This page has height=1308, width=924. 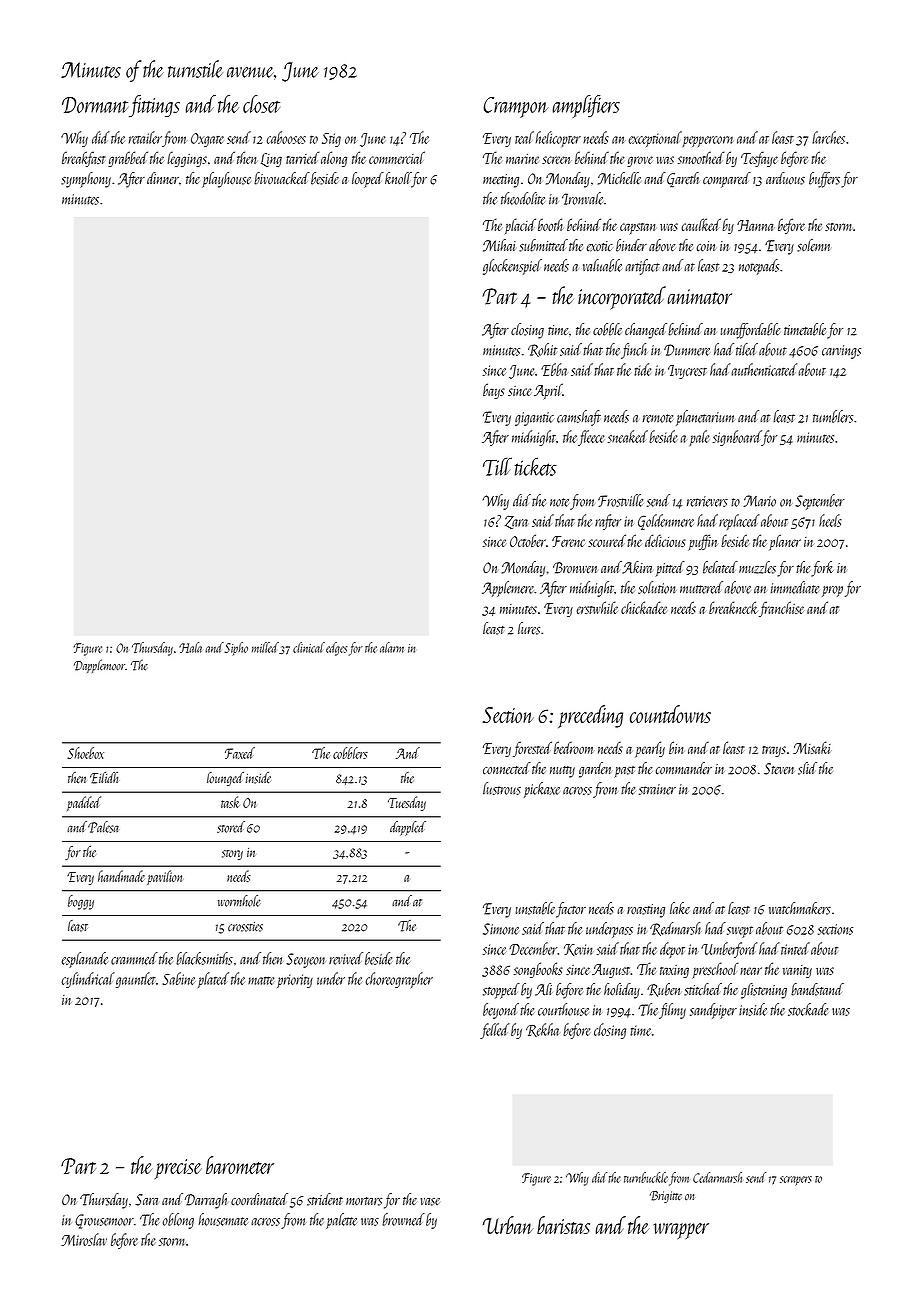 I want to click on Till, so click(x=497, y=466).
